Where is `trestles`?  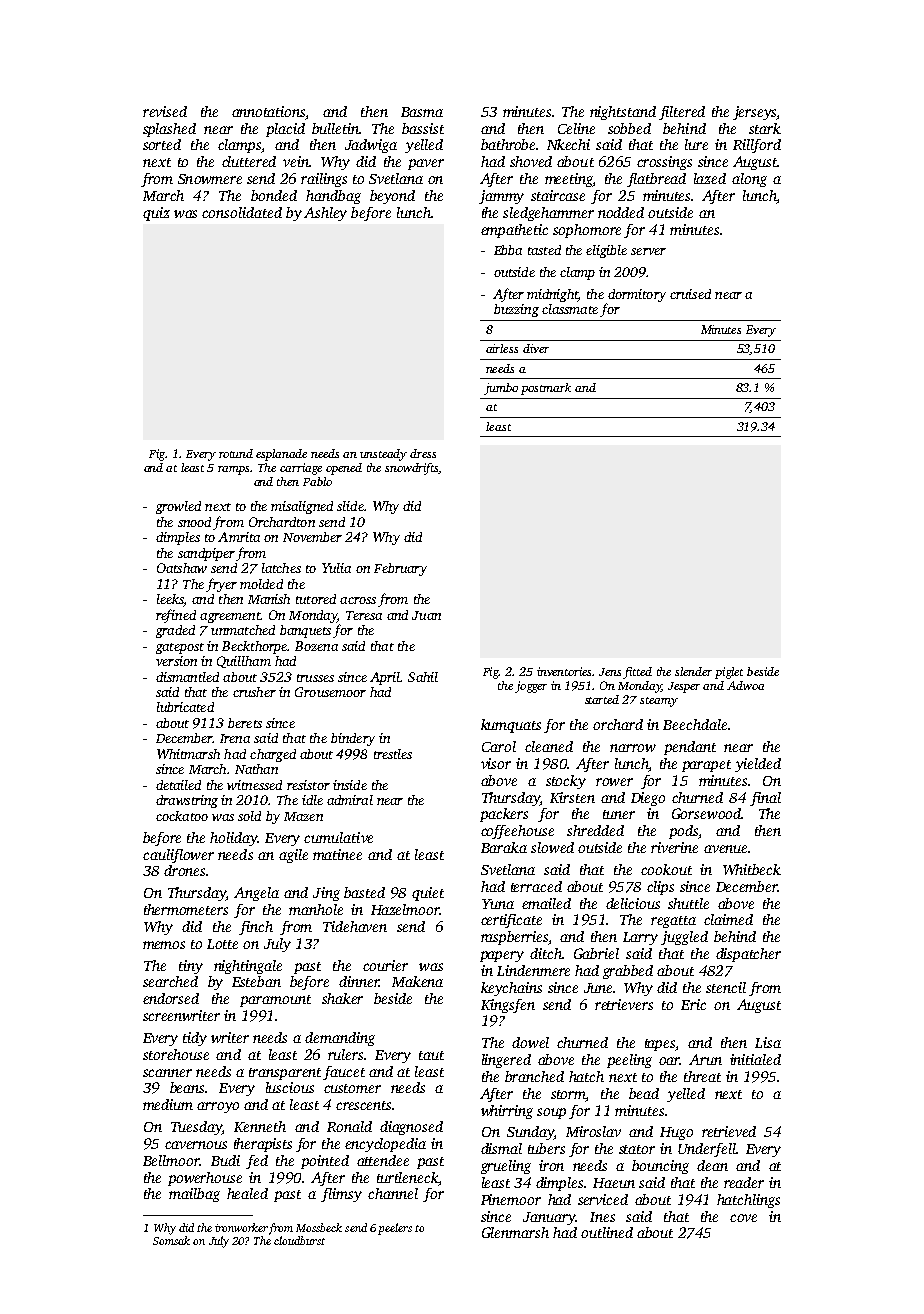 trestles is located at coordinates (393, 754).
